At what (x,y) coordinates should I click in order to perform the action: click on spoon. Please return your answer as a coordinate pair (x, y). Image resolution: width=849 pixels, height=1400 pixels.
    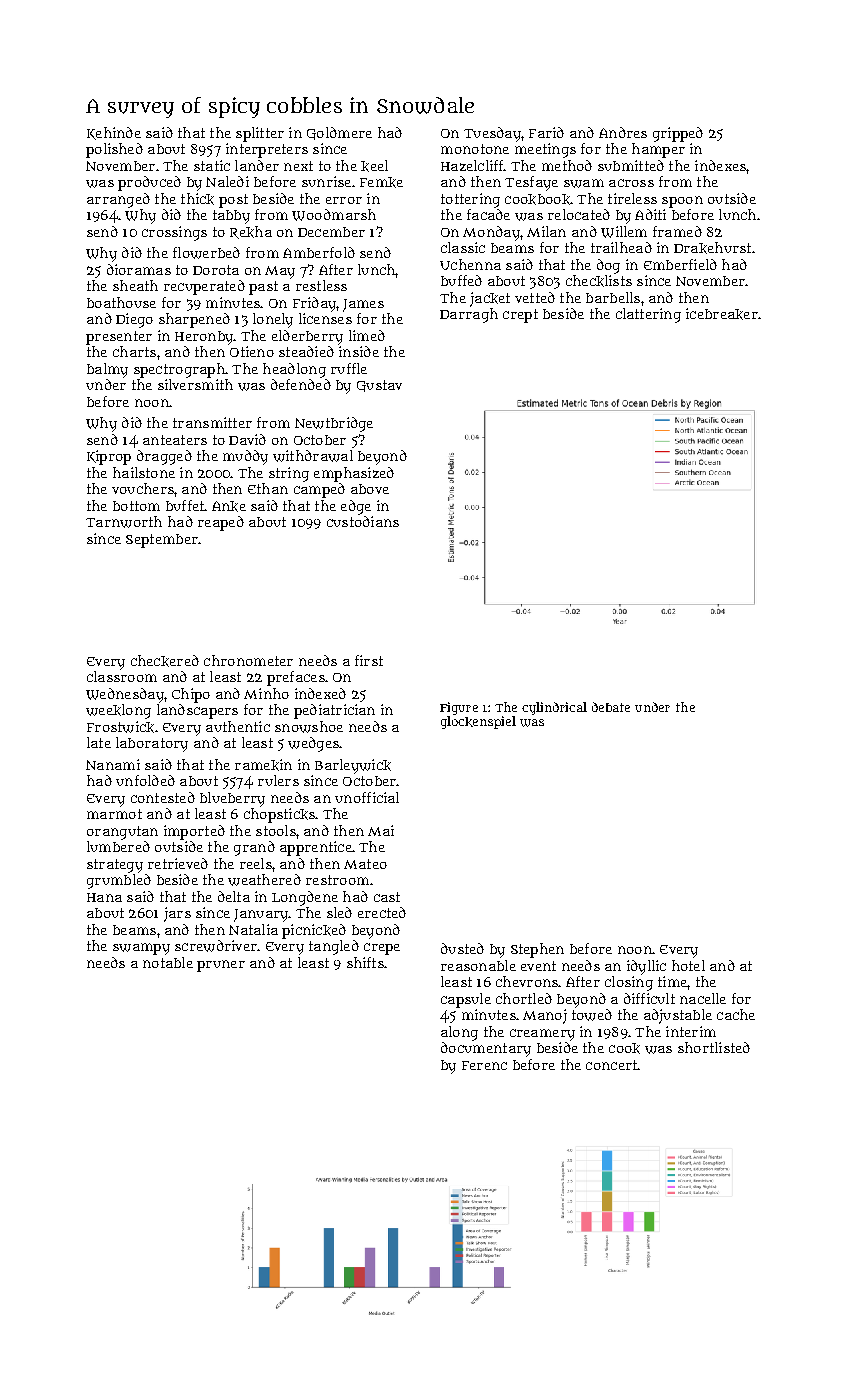
    Looking at the image, I should click on (682, 202).
